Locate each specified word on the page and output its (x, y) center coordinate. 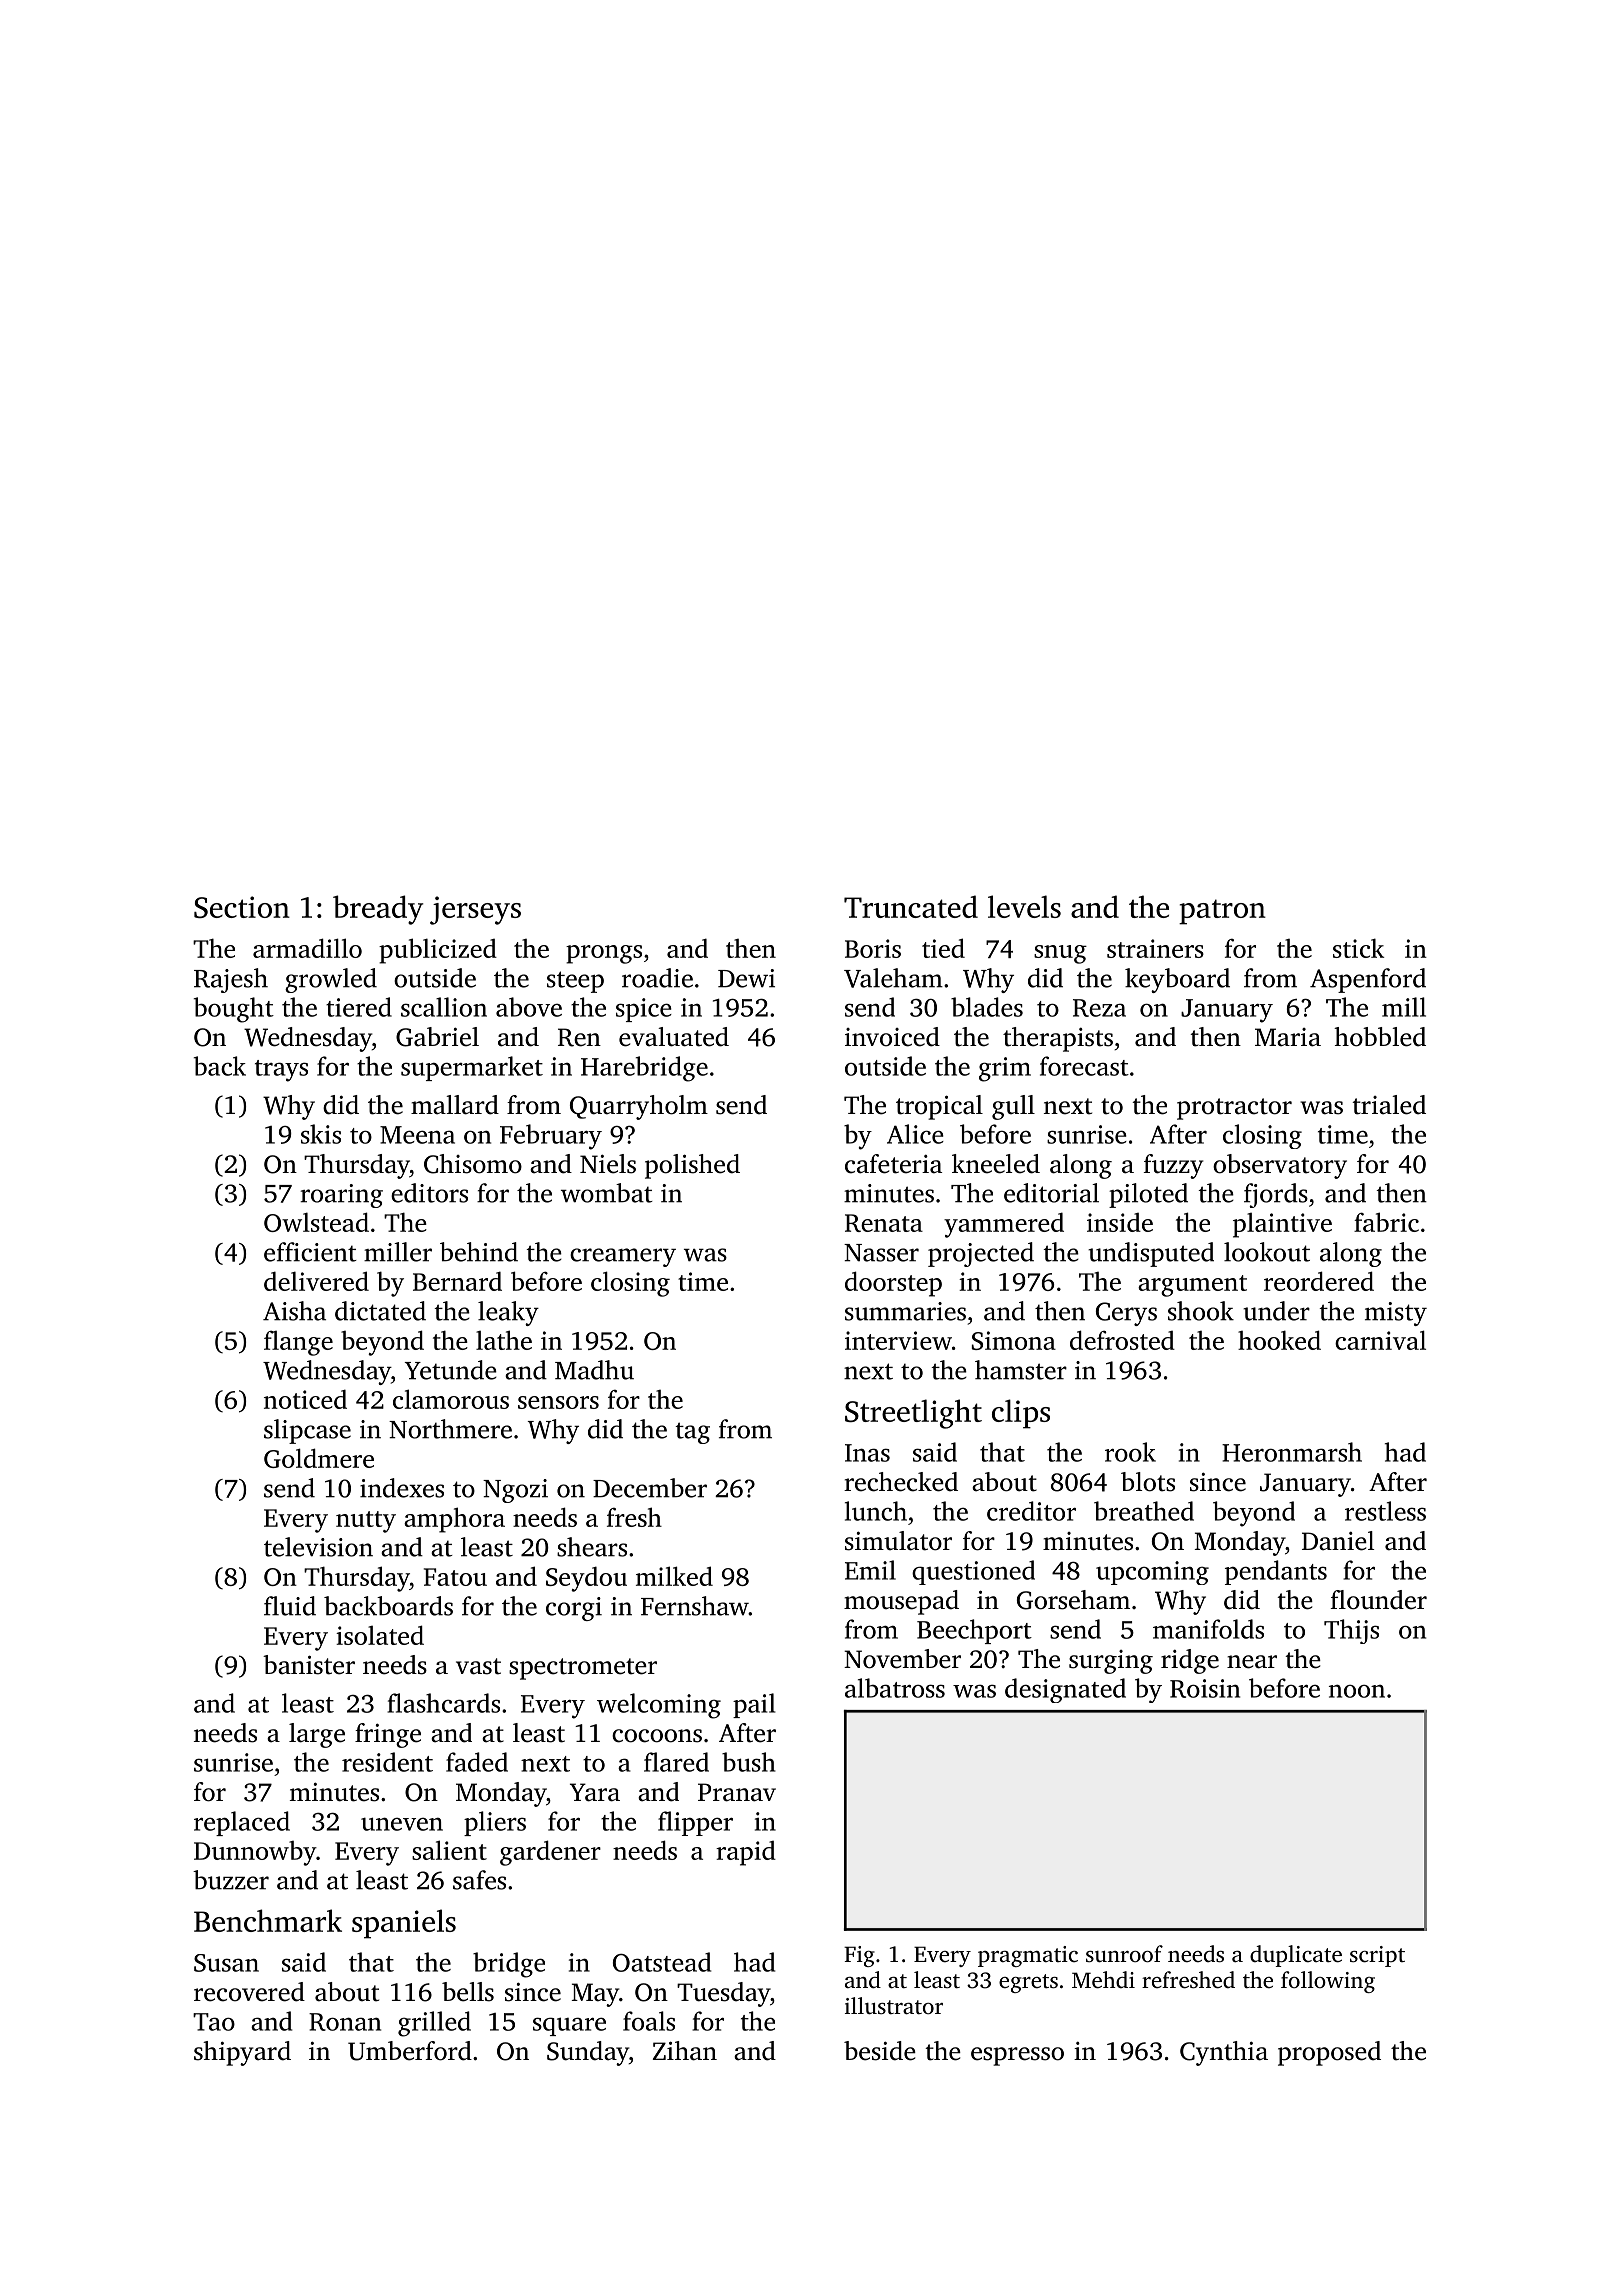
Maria (1288, 1037)
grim (1005, 1069)
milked (674, 1576)
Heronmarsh (1292, 1452)
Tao (214, 2022)
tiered (359, 1007)
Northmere (450, 1429)
